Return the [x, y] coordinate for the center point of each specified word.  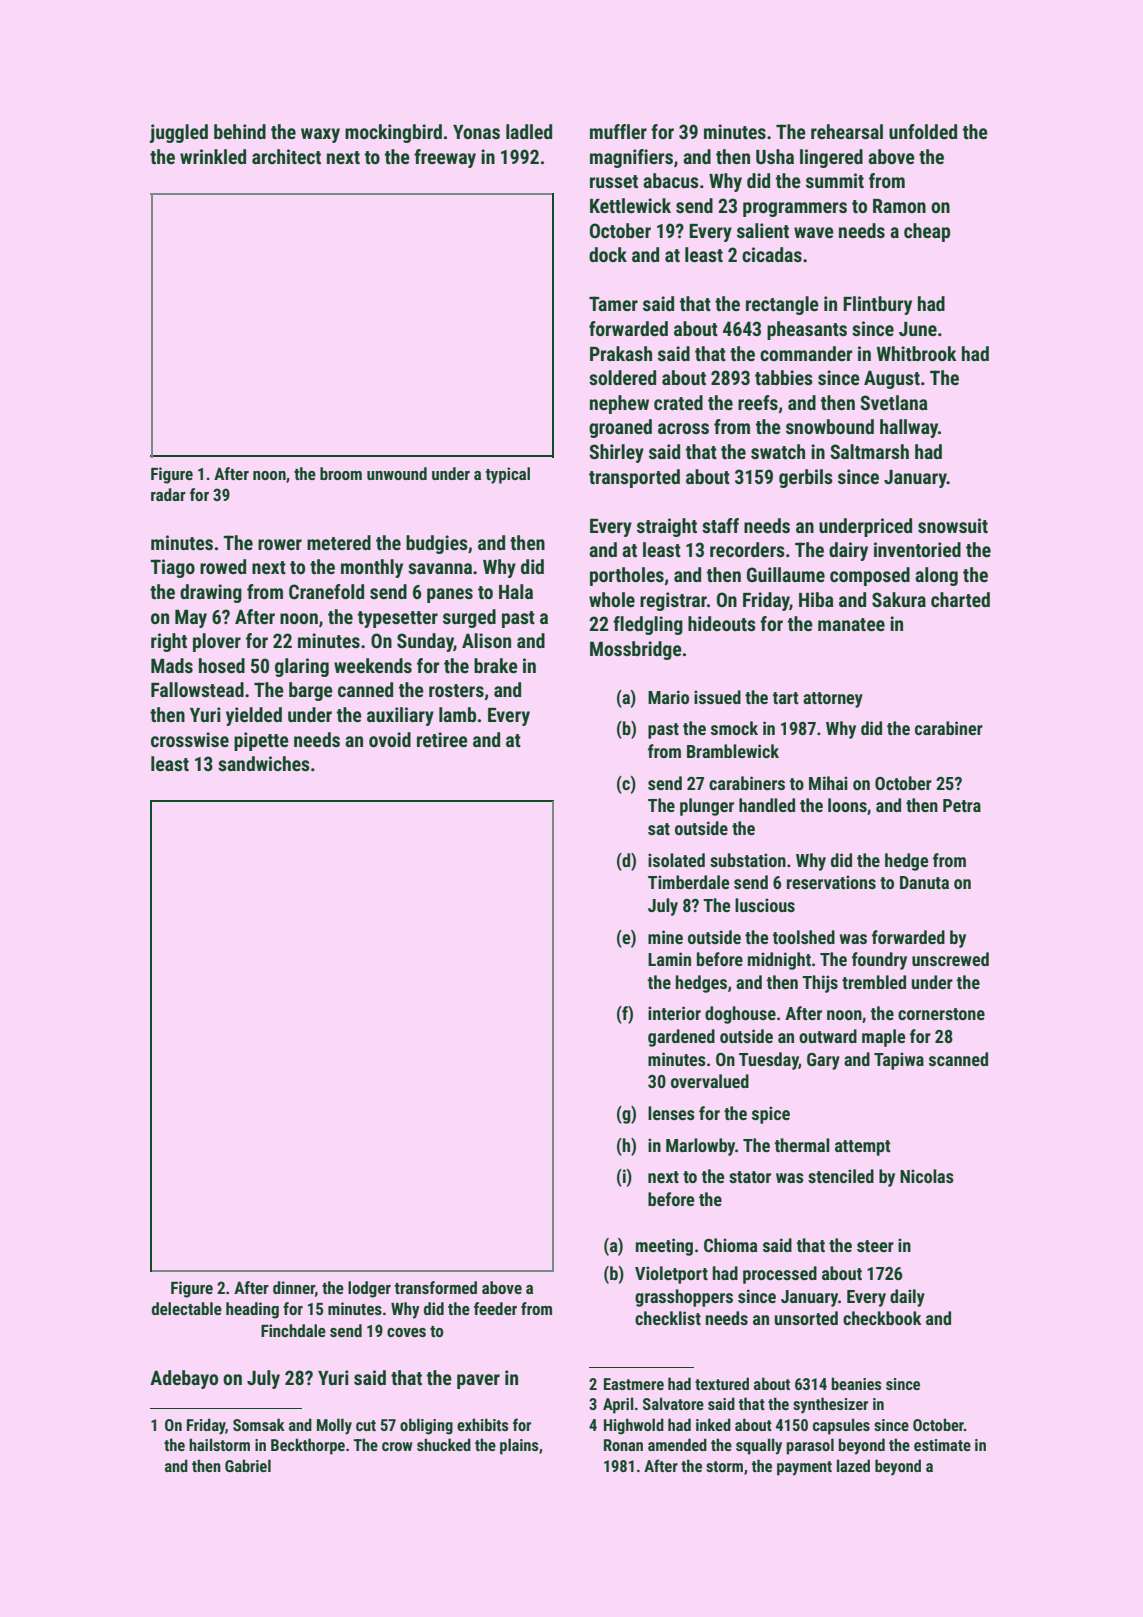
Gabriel [248, 1465]
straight [667, 527]
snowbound [830, 426]
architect [286, 156]
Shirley [616, 453]
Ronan [623, 1445]
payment [804, 1468]
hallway [909, 428]
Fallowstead [197, 689]
